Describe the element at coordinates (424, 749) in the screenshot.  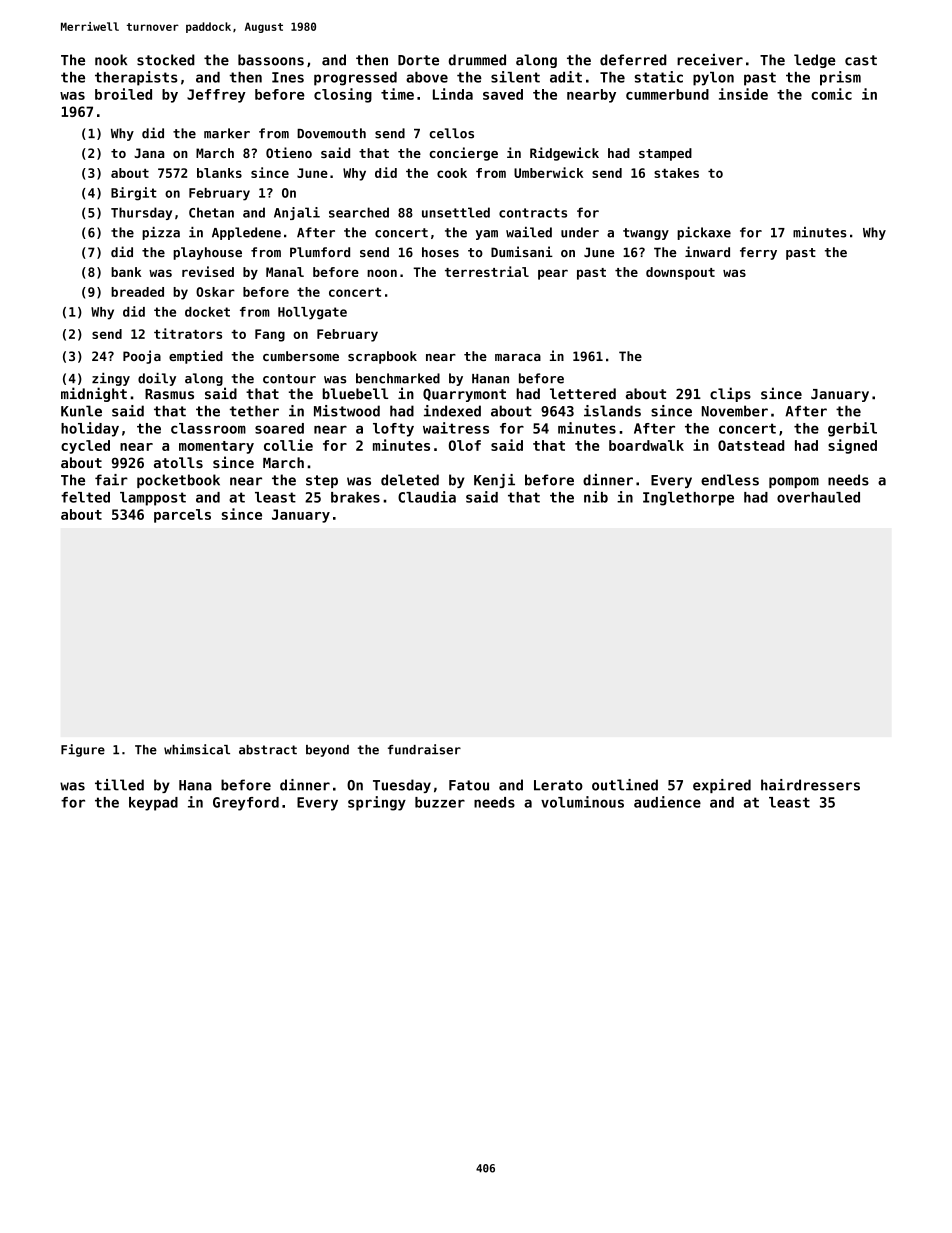
I see `fundraiser` at that location.
